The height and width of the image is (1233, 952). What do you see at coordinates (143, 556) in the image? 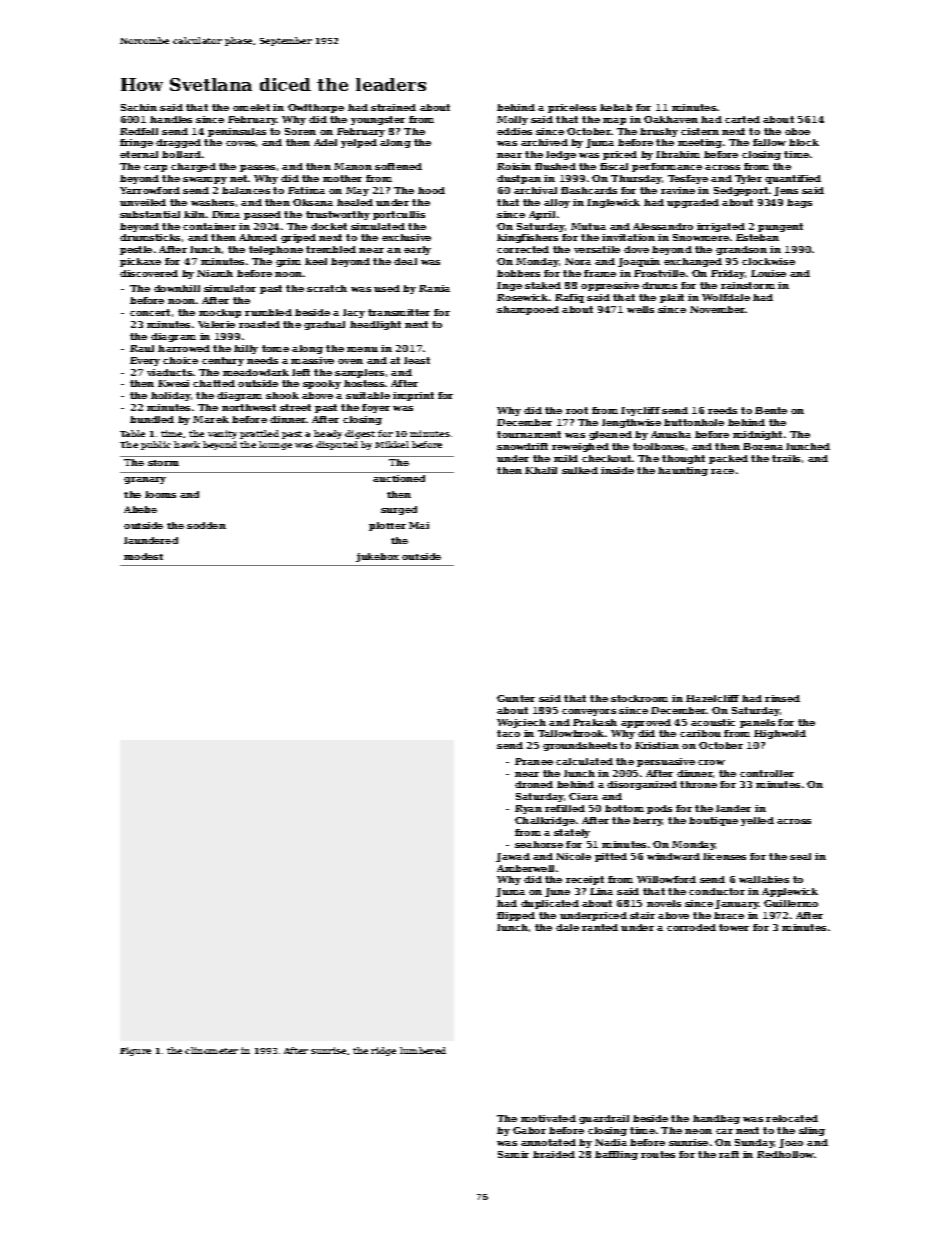
I see `modest` at bounding box center [143, 556].
